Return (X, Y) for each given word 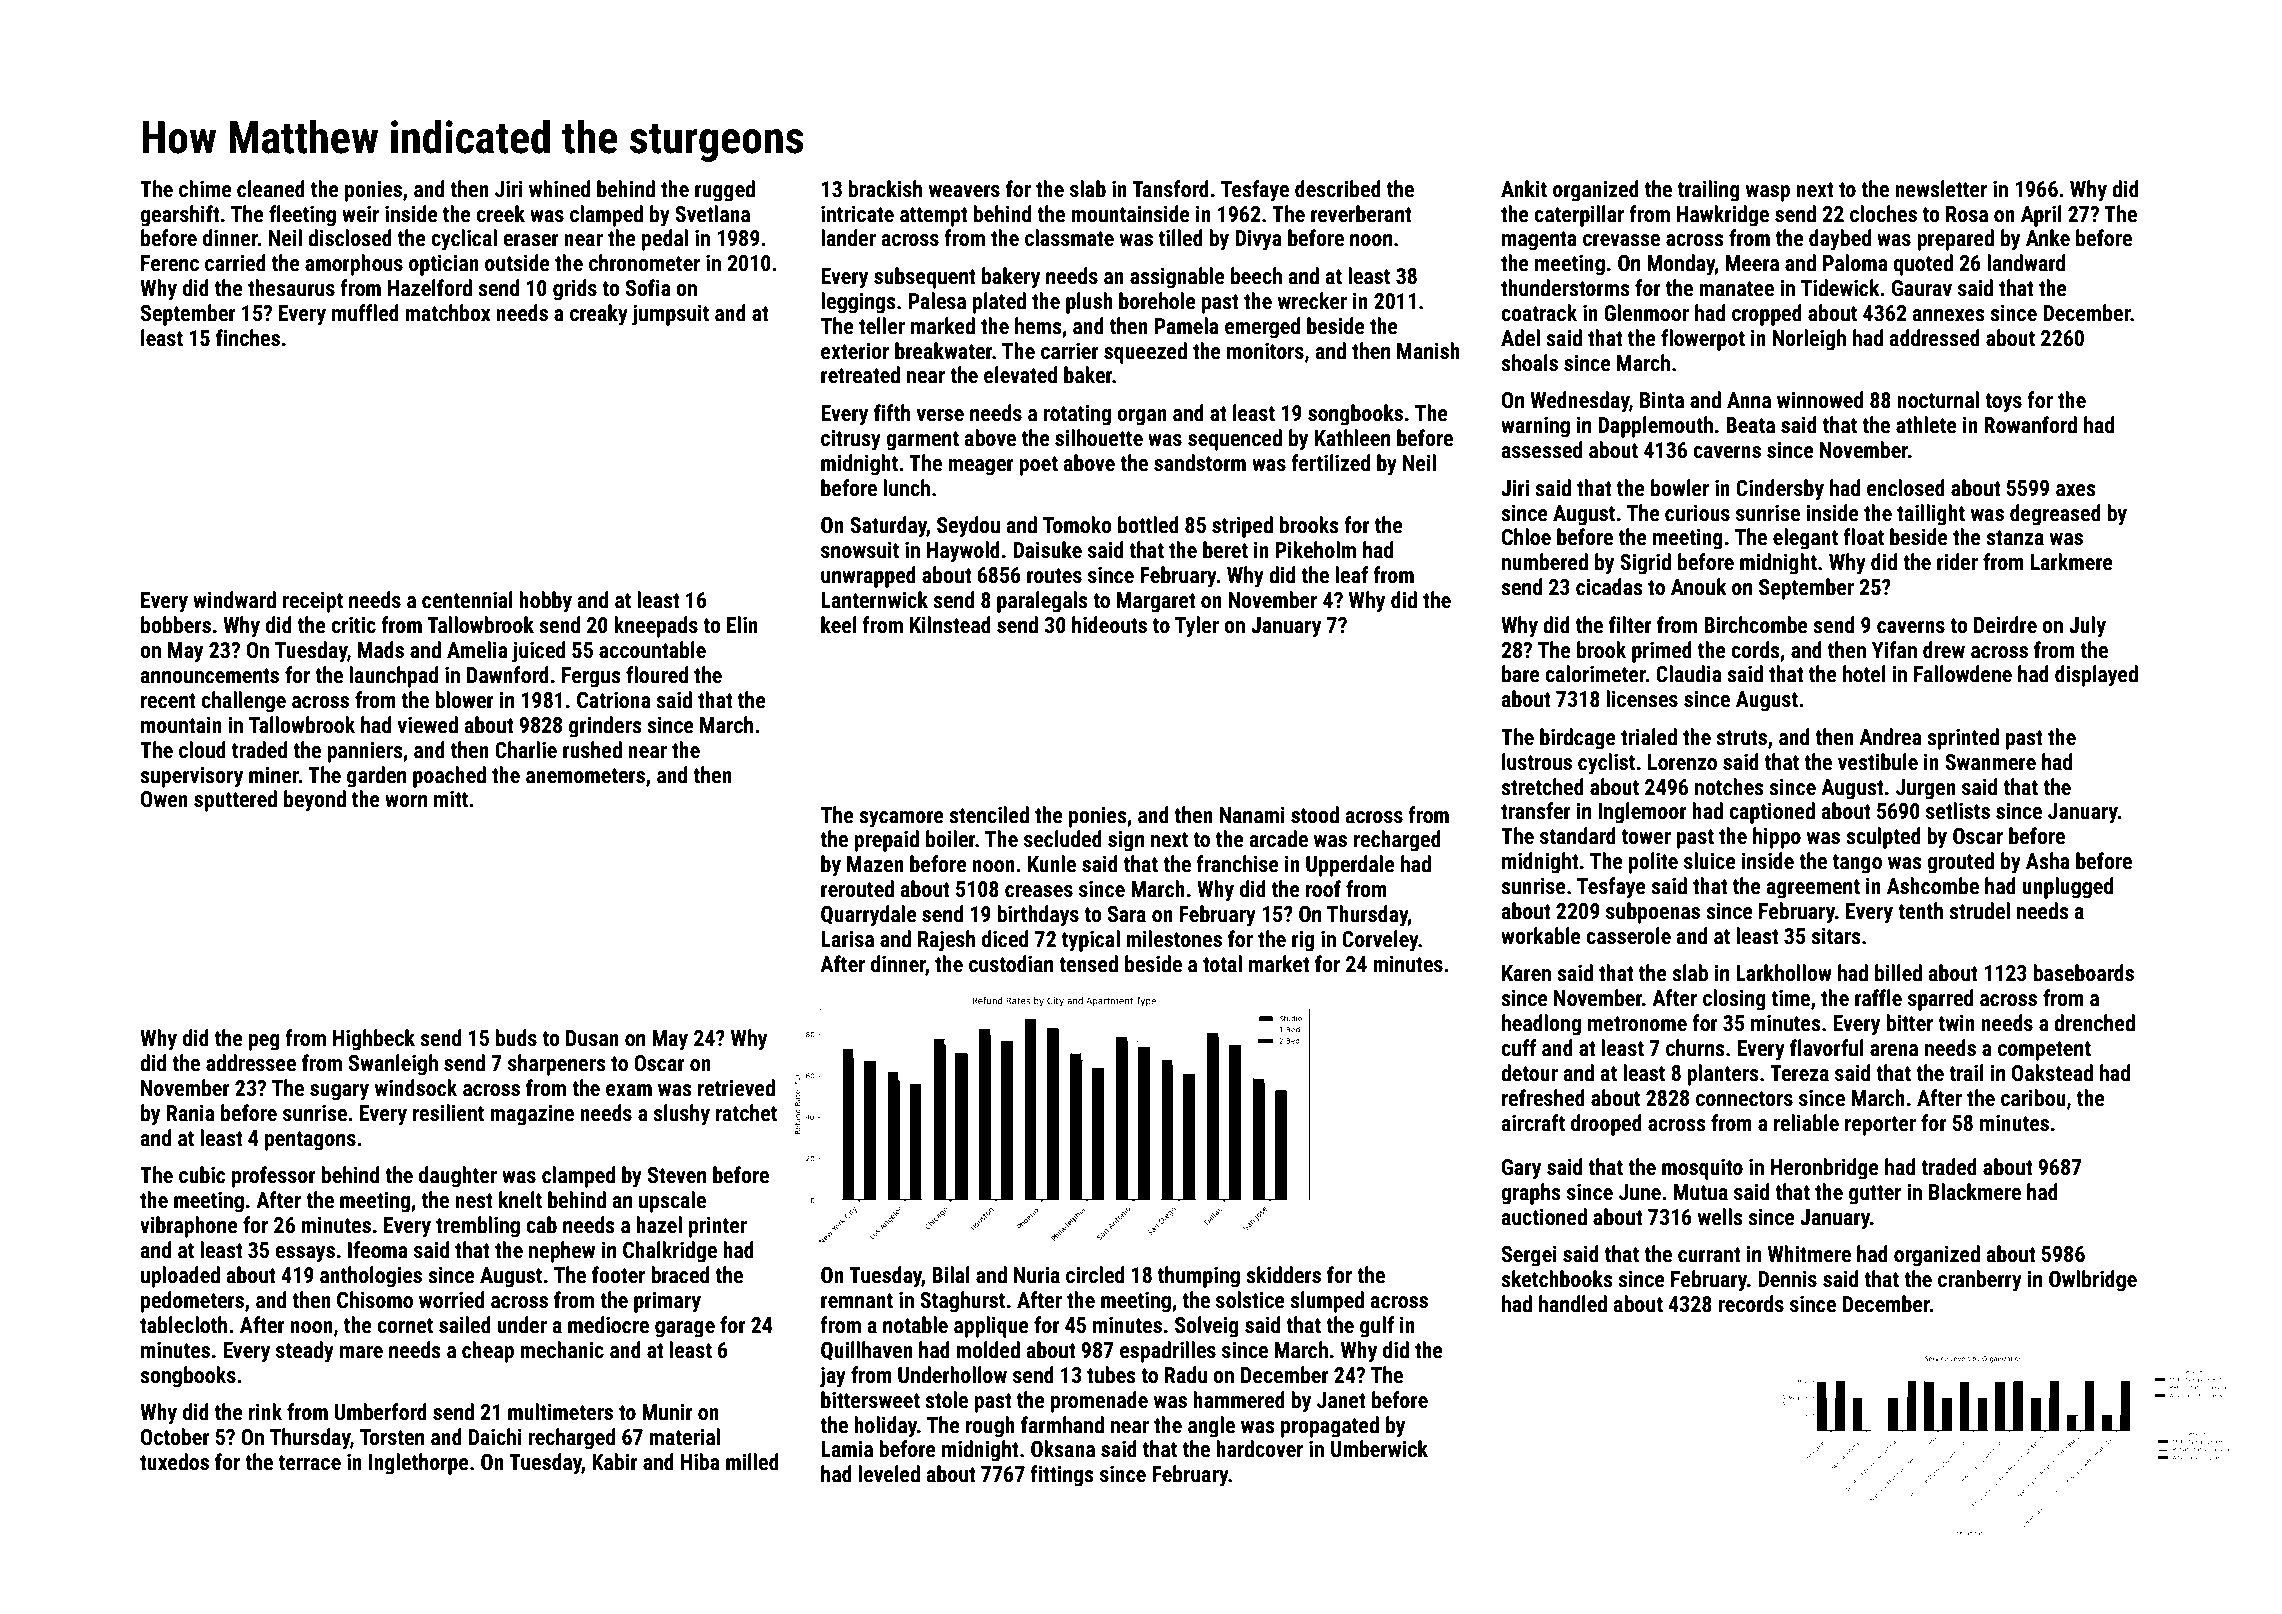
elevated (1020, 375)
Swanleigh (393, 1065)
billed (1898, 973)
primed (1662, 652)
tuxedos (174, 1462)
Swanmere (1990, 762)
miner (274, 775)
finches (248, 338)
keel (839, 625)
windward (234, 600)
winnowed (1820, 400)
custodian (1011, 964)
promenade (1099, 1402)
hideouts (1109, 625)
